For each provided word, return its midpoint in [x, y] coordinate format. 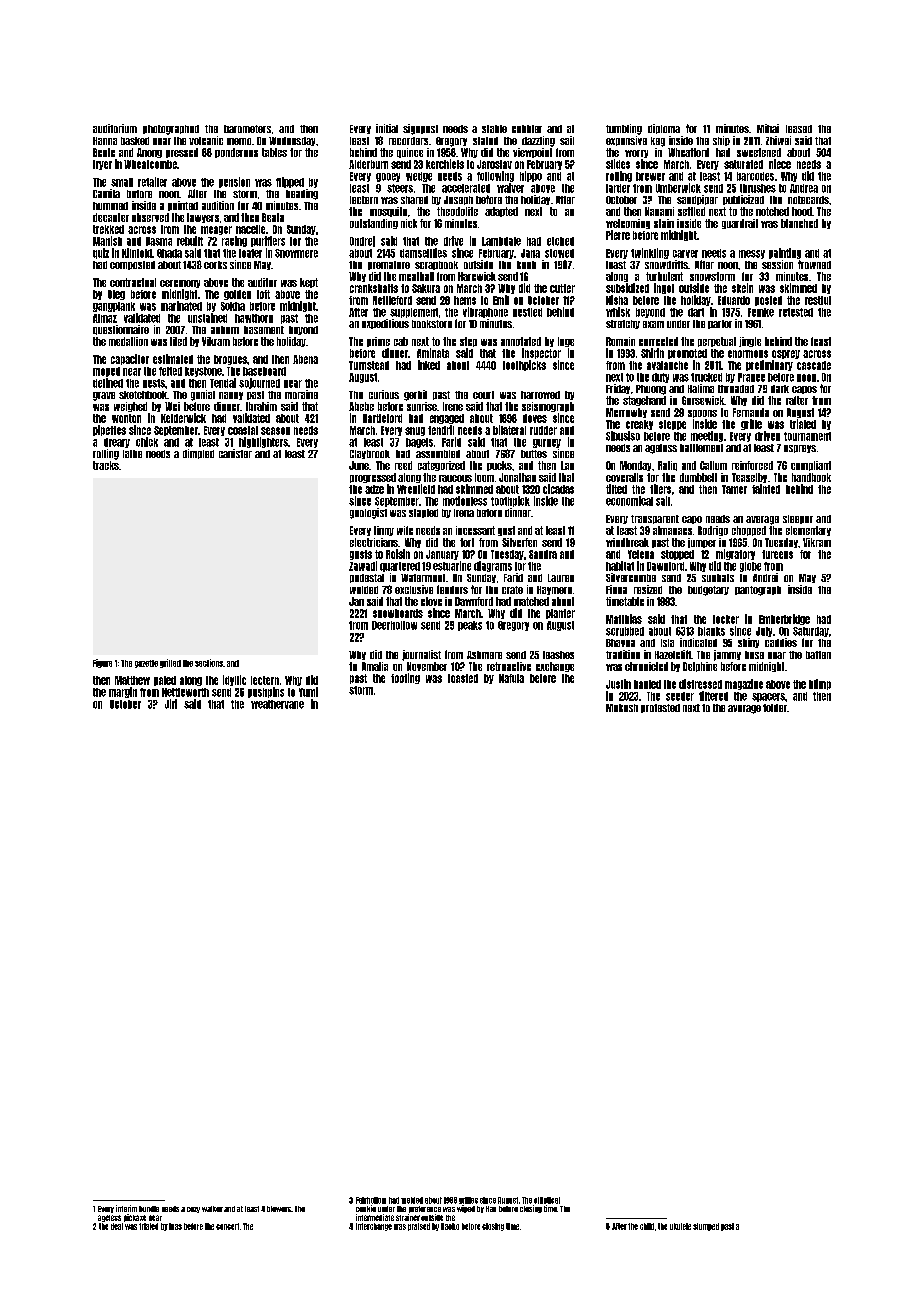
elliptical [547, 1200]
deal [117, 1226]
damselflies [423, 253]
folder [775, 708]
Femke [761, 312]
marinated [181, 306]
